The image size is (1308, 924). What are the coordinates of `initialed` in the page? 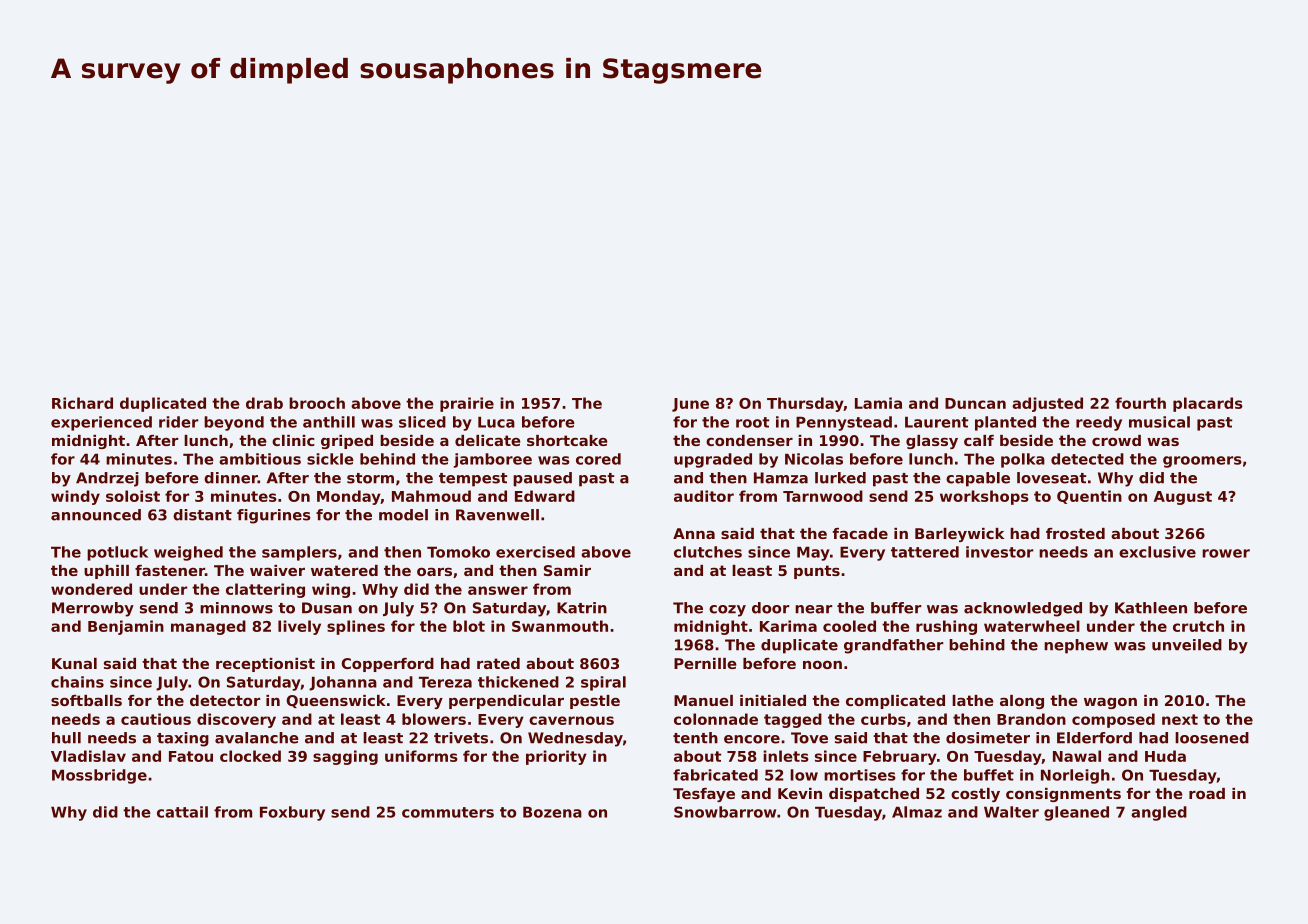 It's located at (773, 700).
